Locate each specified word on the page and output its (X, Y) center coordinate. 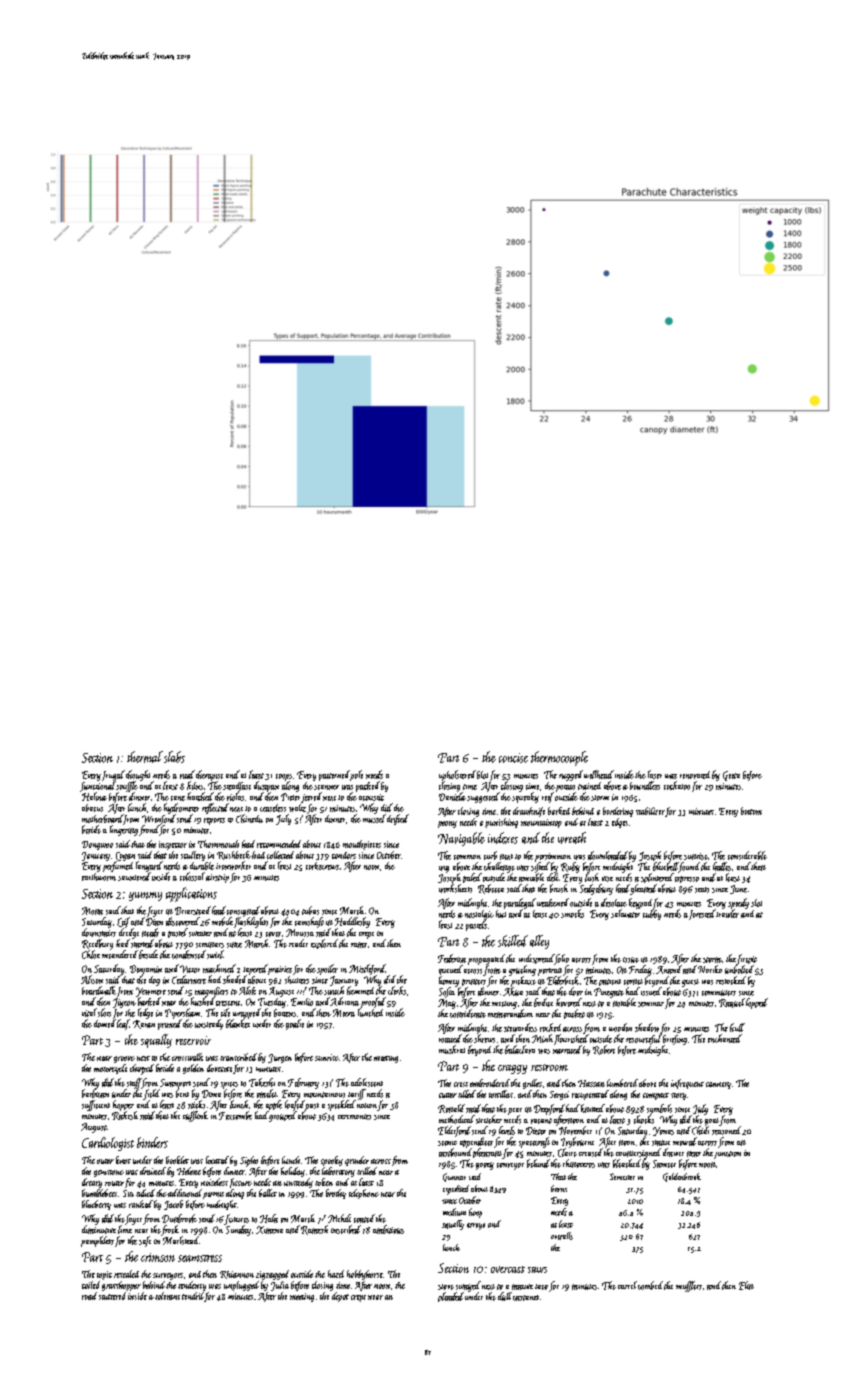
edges (620, 823)
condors (344, 855)
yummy (145, 896)
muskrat (452, 1049)
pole (356, 775)
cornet (633, 982)
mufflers (689, 1286)
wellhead (599, 774)
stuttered (112, 1296)
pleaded (451, 1297)
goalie (295, 1024)
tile (225, 1012)
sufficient (96, 1105)
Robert (604, 1050)
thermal (145, 757)
